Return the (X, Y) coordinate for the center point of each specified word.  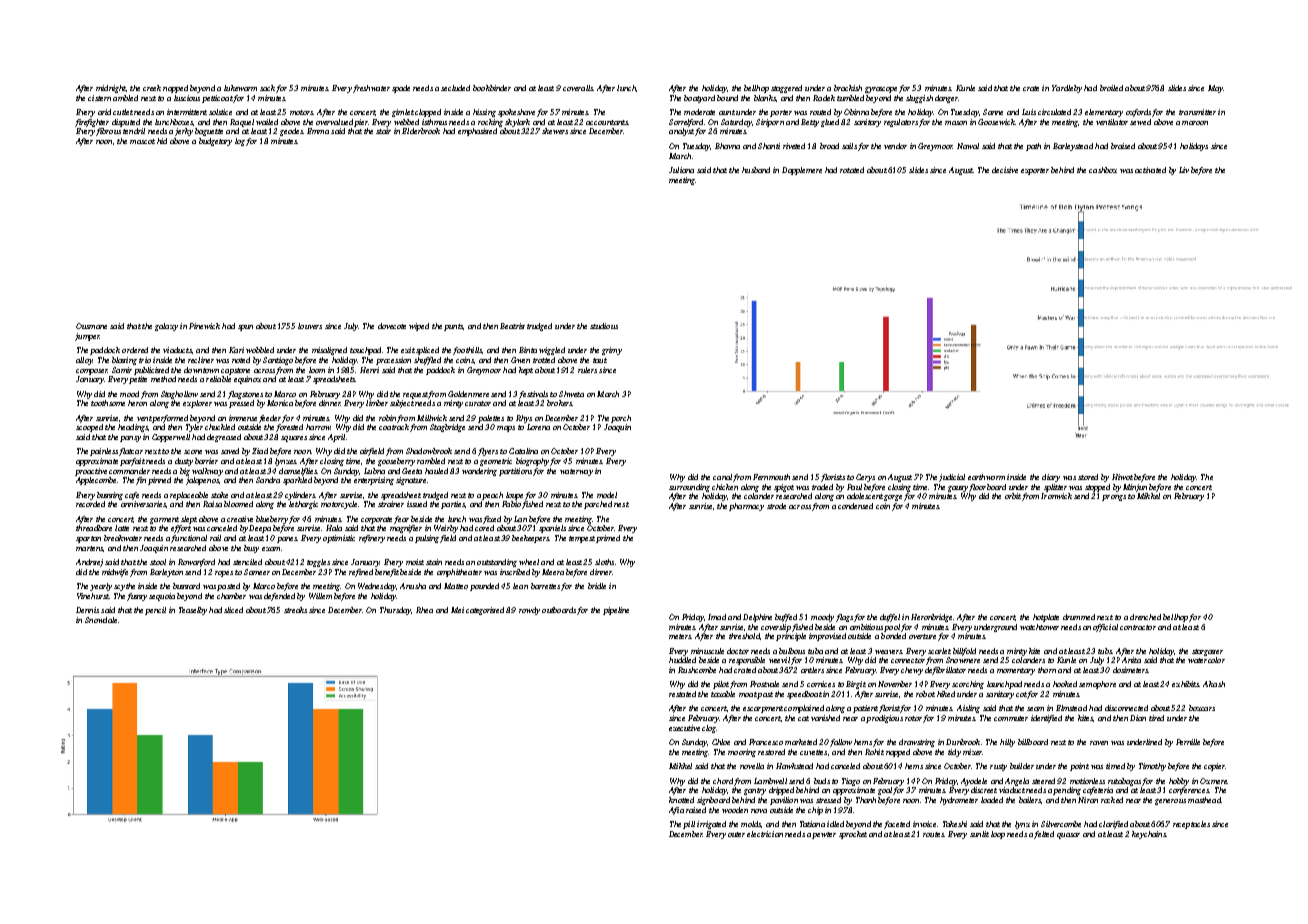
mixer (972, 752)
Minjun (1135, 488)
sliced (233, 610)
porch (621, 419)
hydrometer (959, 801)
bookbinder (492, 88)
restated (682, 694)
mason (956, 123)
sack (267, 88)
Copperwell (171, 438)
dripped (781, 791)
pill (689, 825)
